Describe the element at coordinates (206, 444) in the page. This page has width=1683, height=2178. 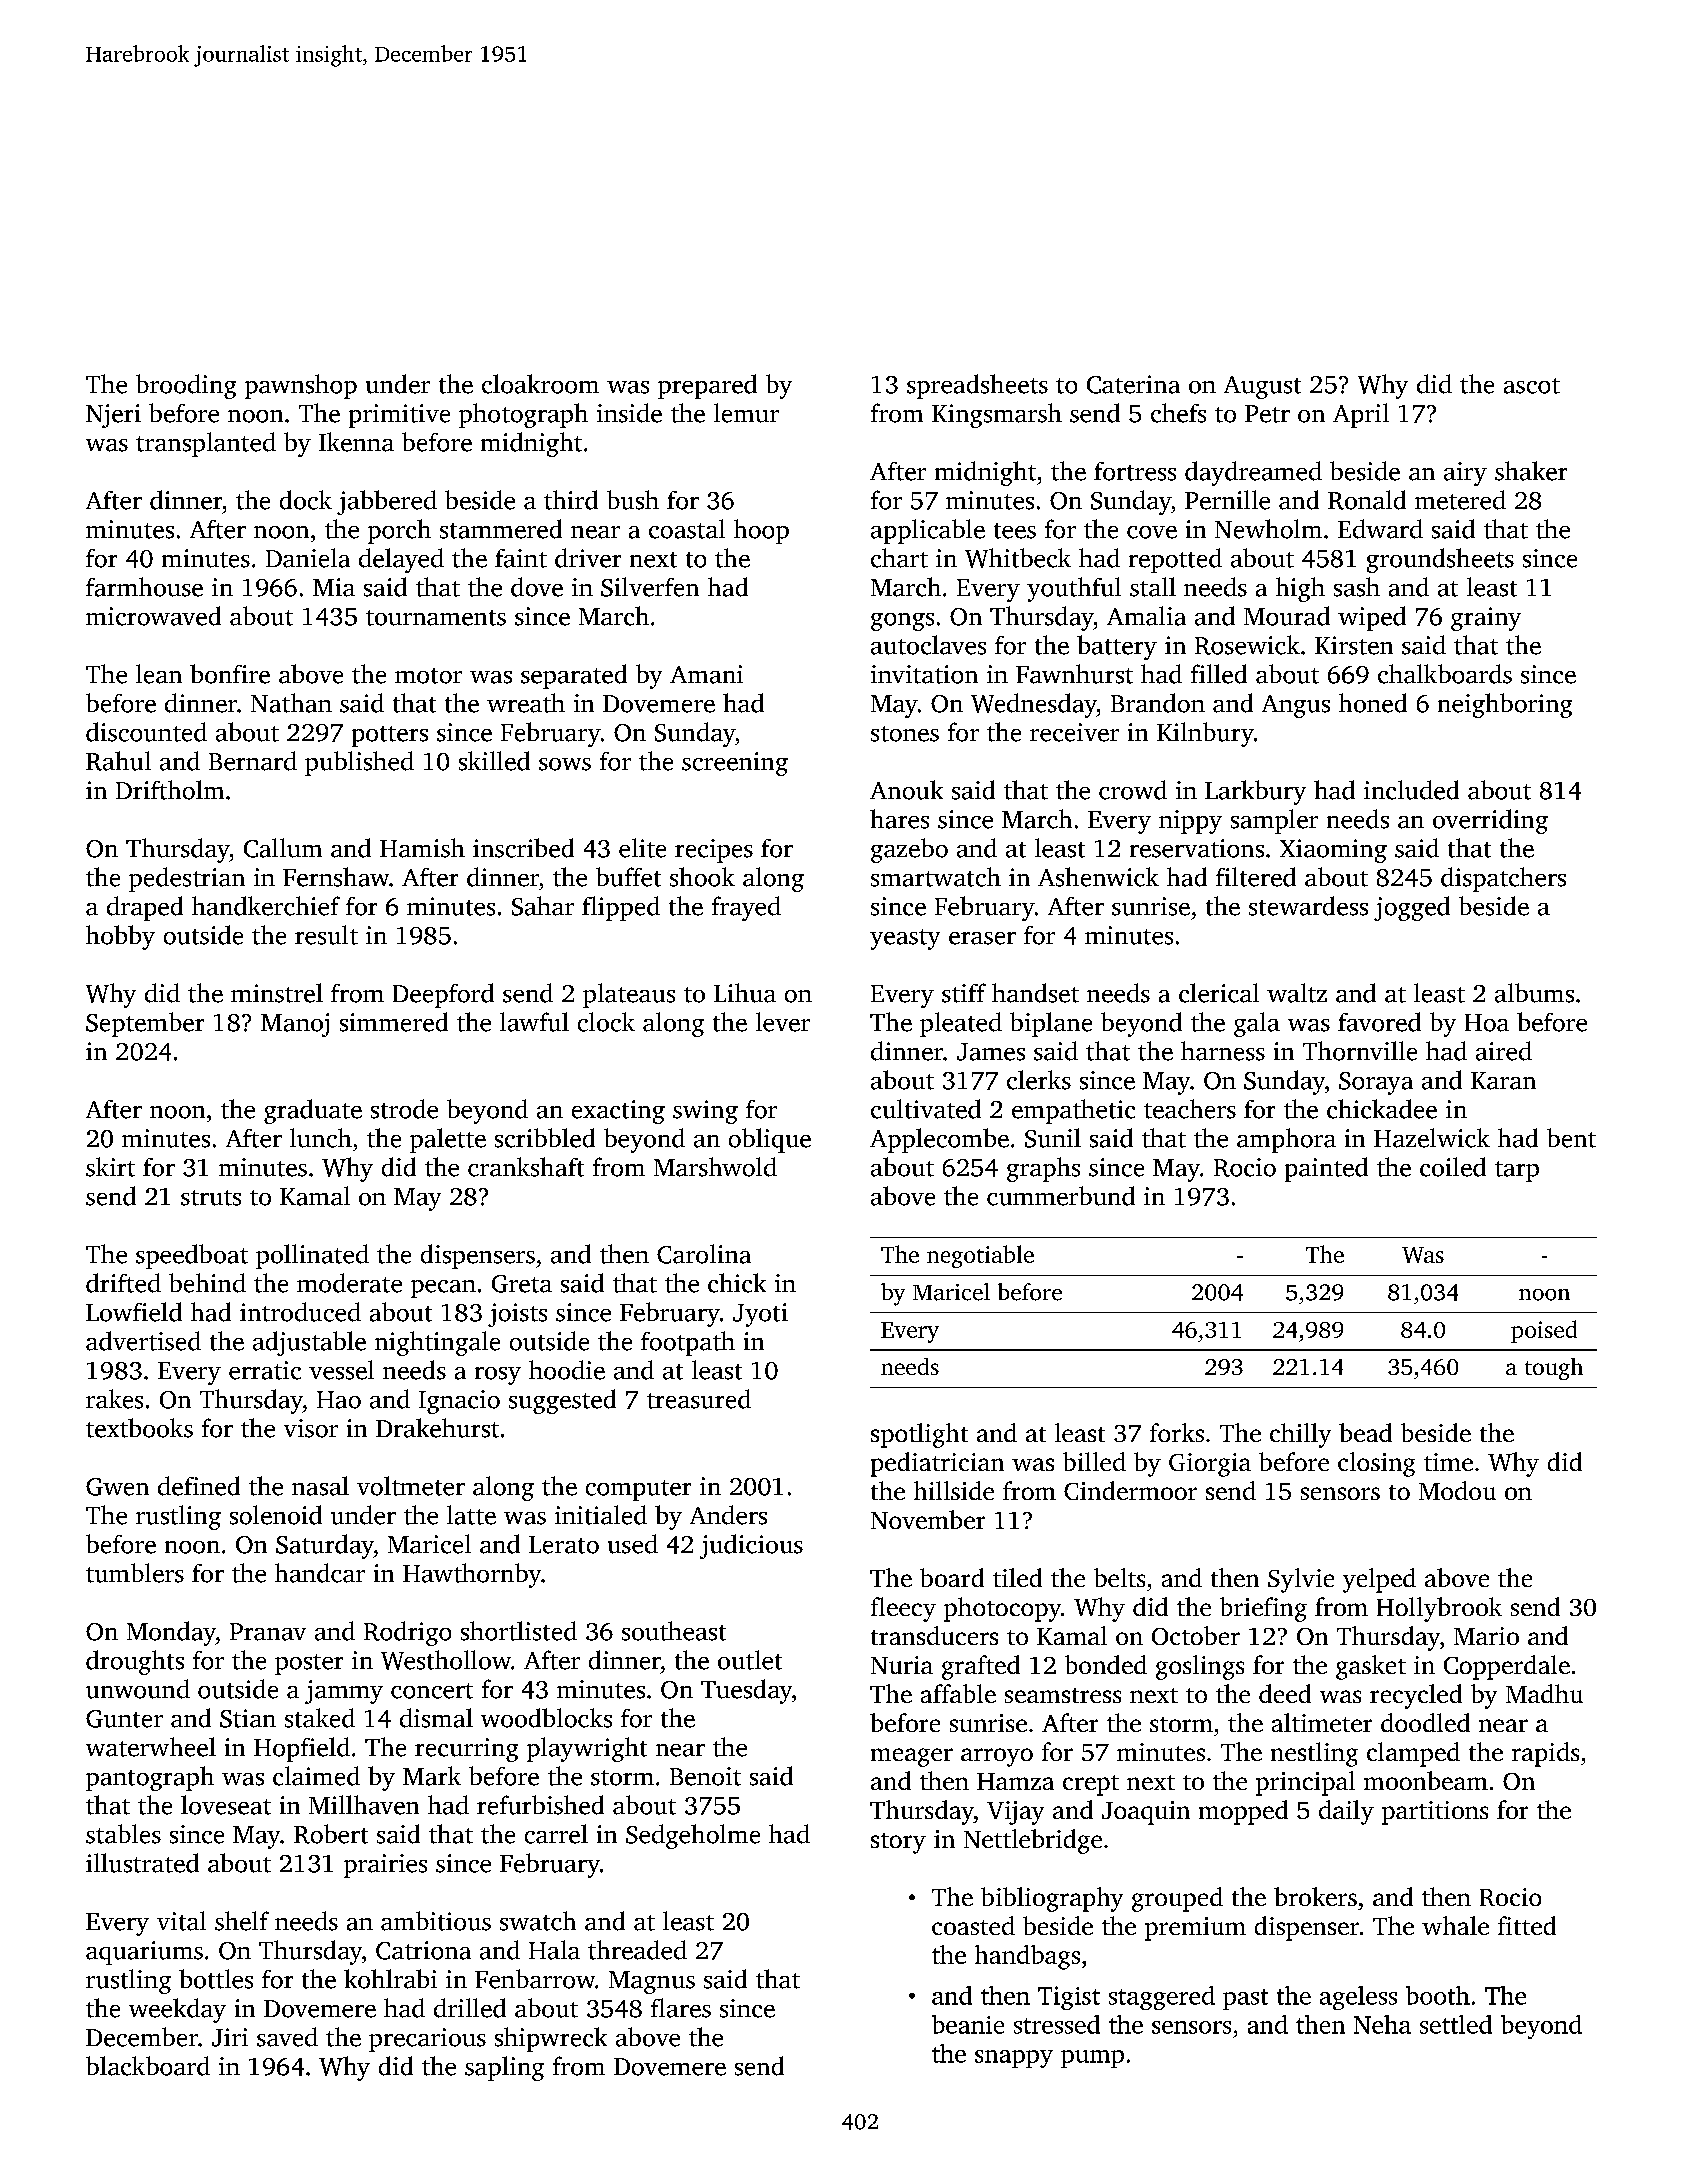
I see `transplanted` at that location.
